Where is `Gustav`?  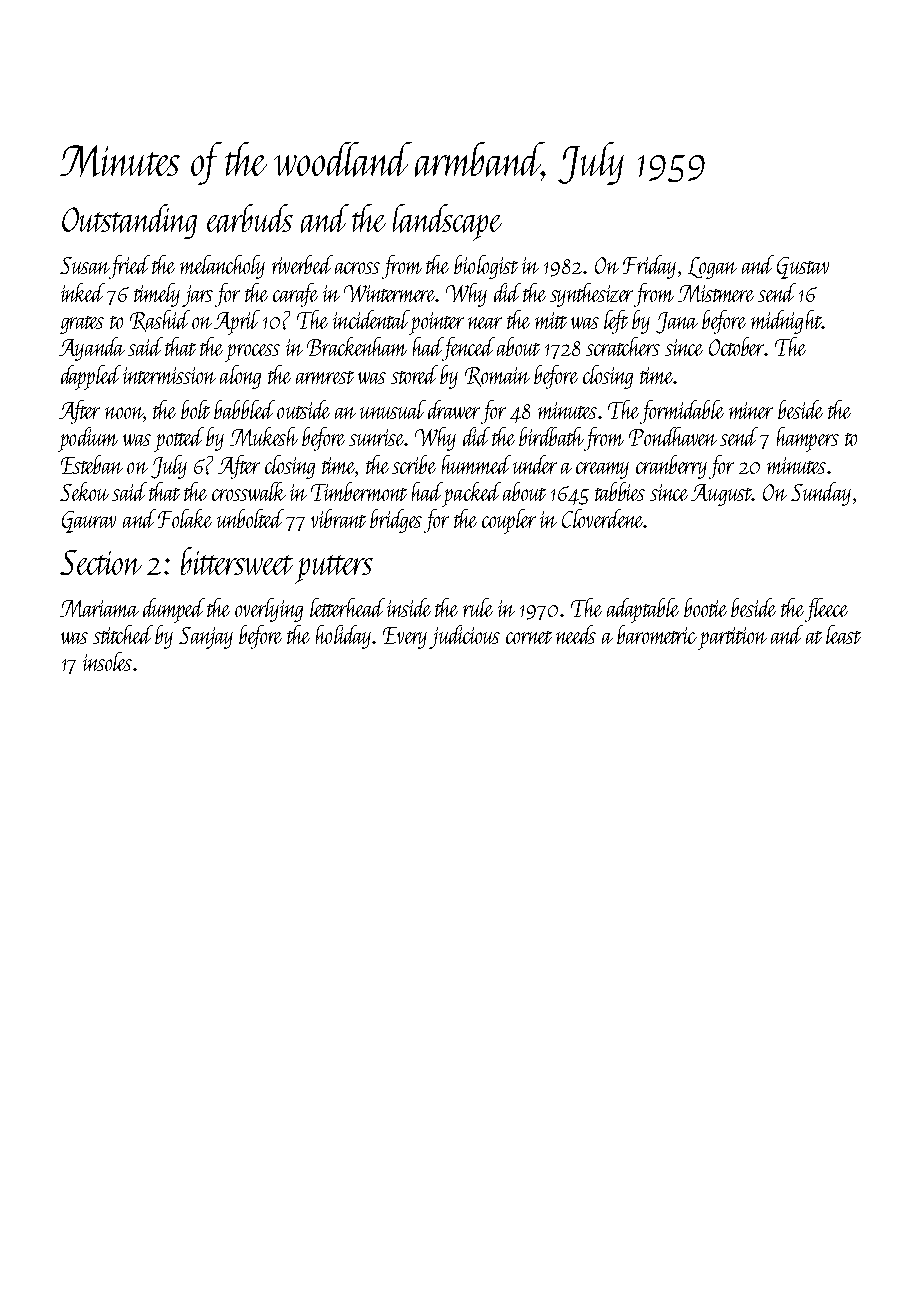
Gustav is located at coordinates (803, 268).
